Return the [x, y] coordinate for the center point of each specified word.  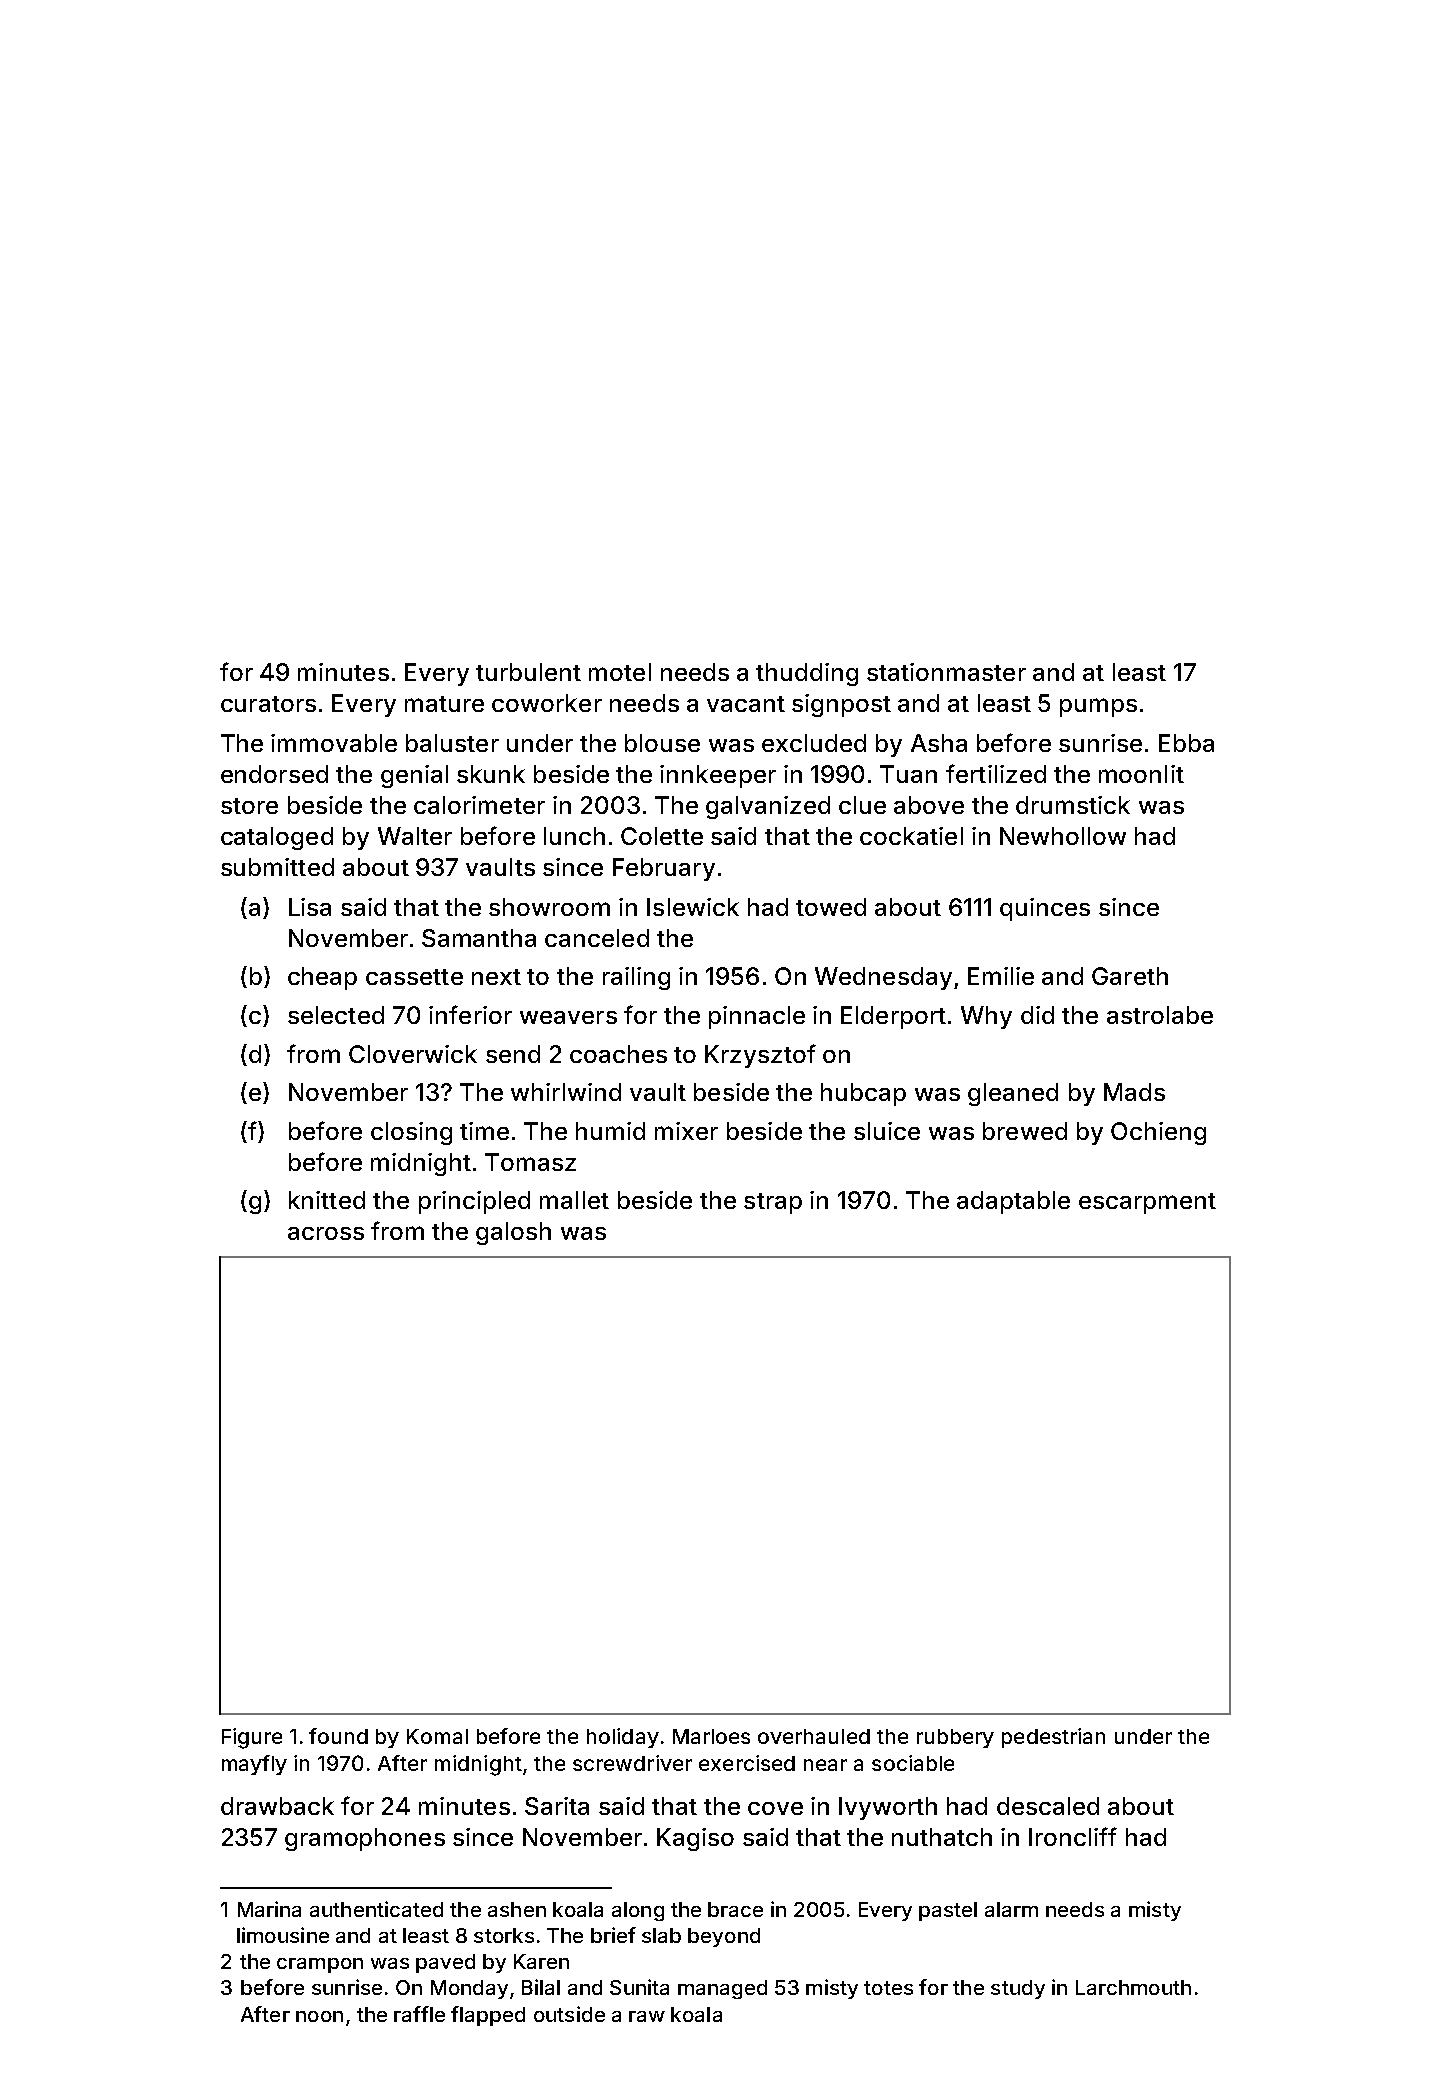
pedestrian [1053, 1738]
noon [319, 2016]
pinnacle [757, 1017]
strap [773, 1203]
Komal [437, 1736]
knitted [327, 1200]
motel [620, 672]
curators [268, 704]
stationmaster [946, 672]
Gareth [1130, 976]
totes [888, 1988]
